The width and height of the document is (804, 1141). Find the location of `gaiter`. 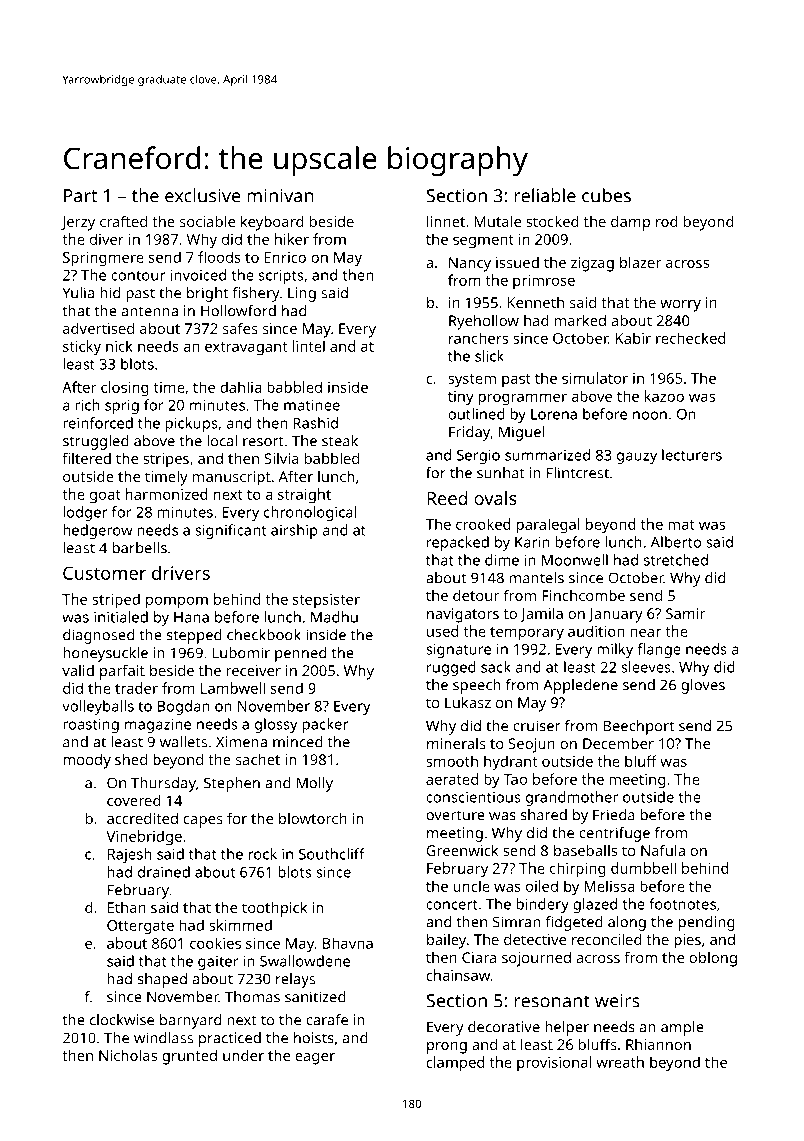

gaiter is located at coordinates (218, 963).
